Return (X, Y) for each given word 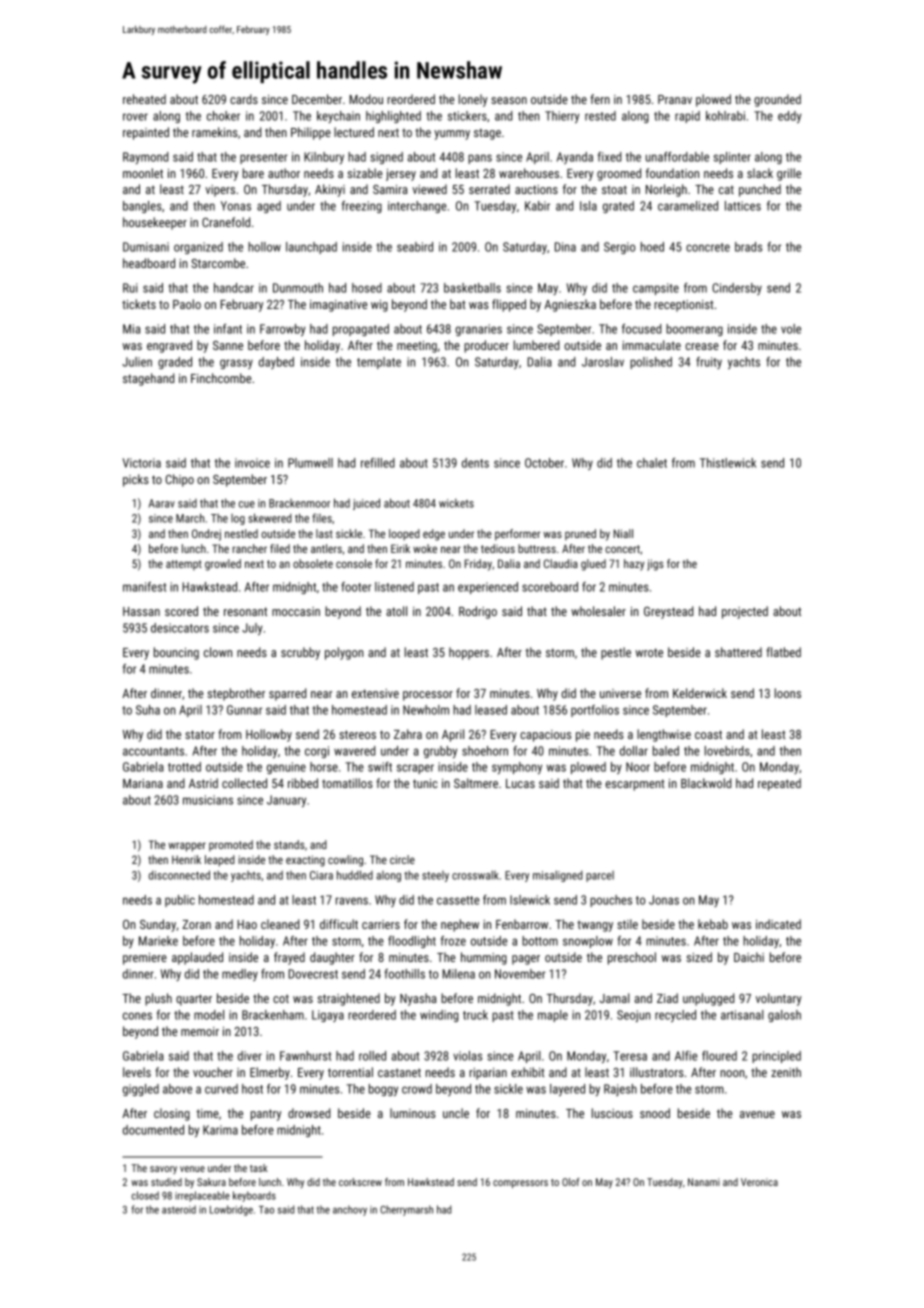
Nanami (704, 1182)
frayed (289, 958)
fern (600, 99)
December (317, 99)
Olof (571, 1182)
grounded (777, 100)
